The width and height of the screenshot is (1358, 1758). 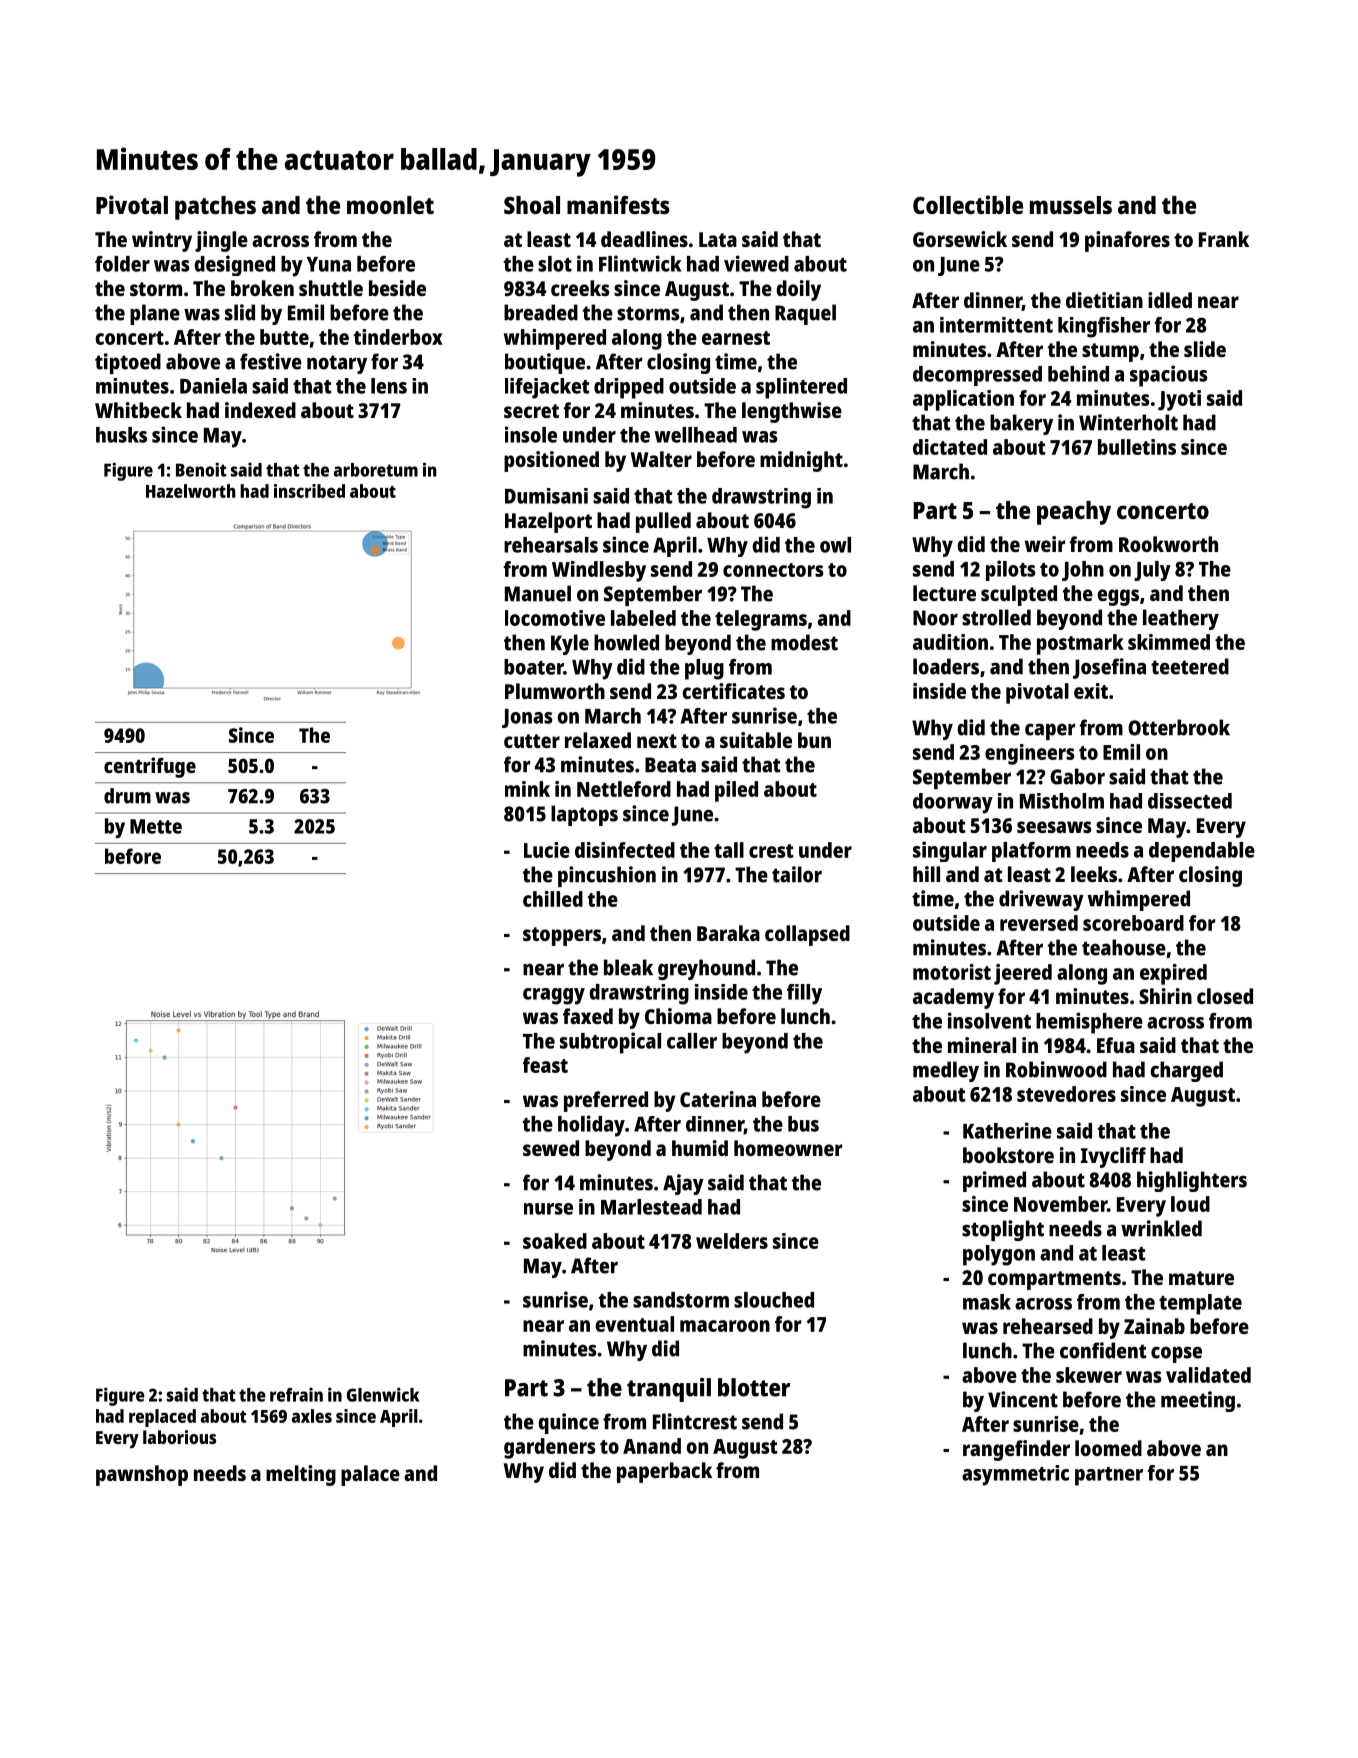 What do you see at coordinates (370, 1475) in the screenshot?
I see `palace` at bounding box center [370, 1475].
